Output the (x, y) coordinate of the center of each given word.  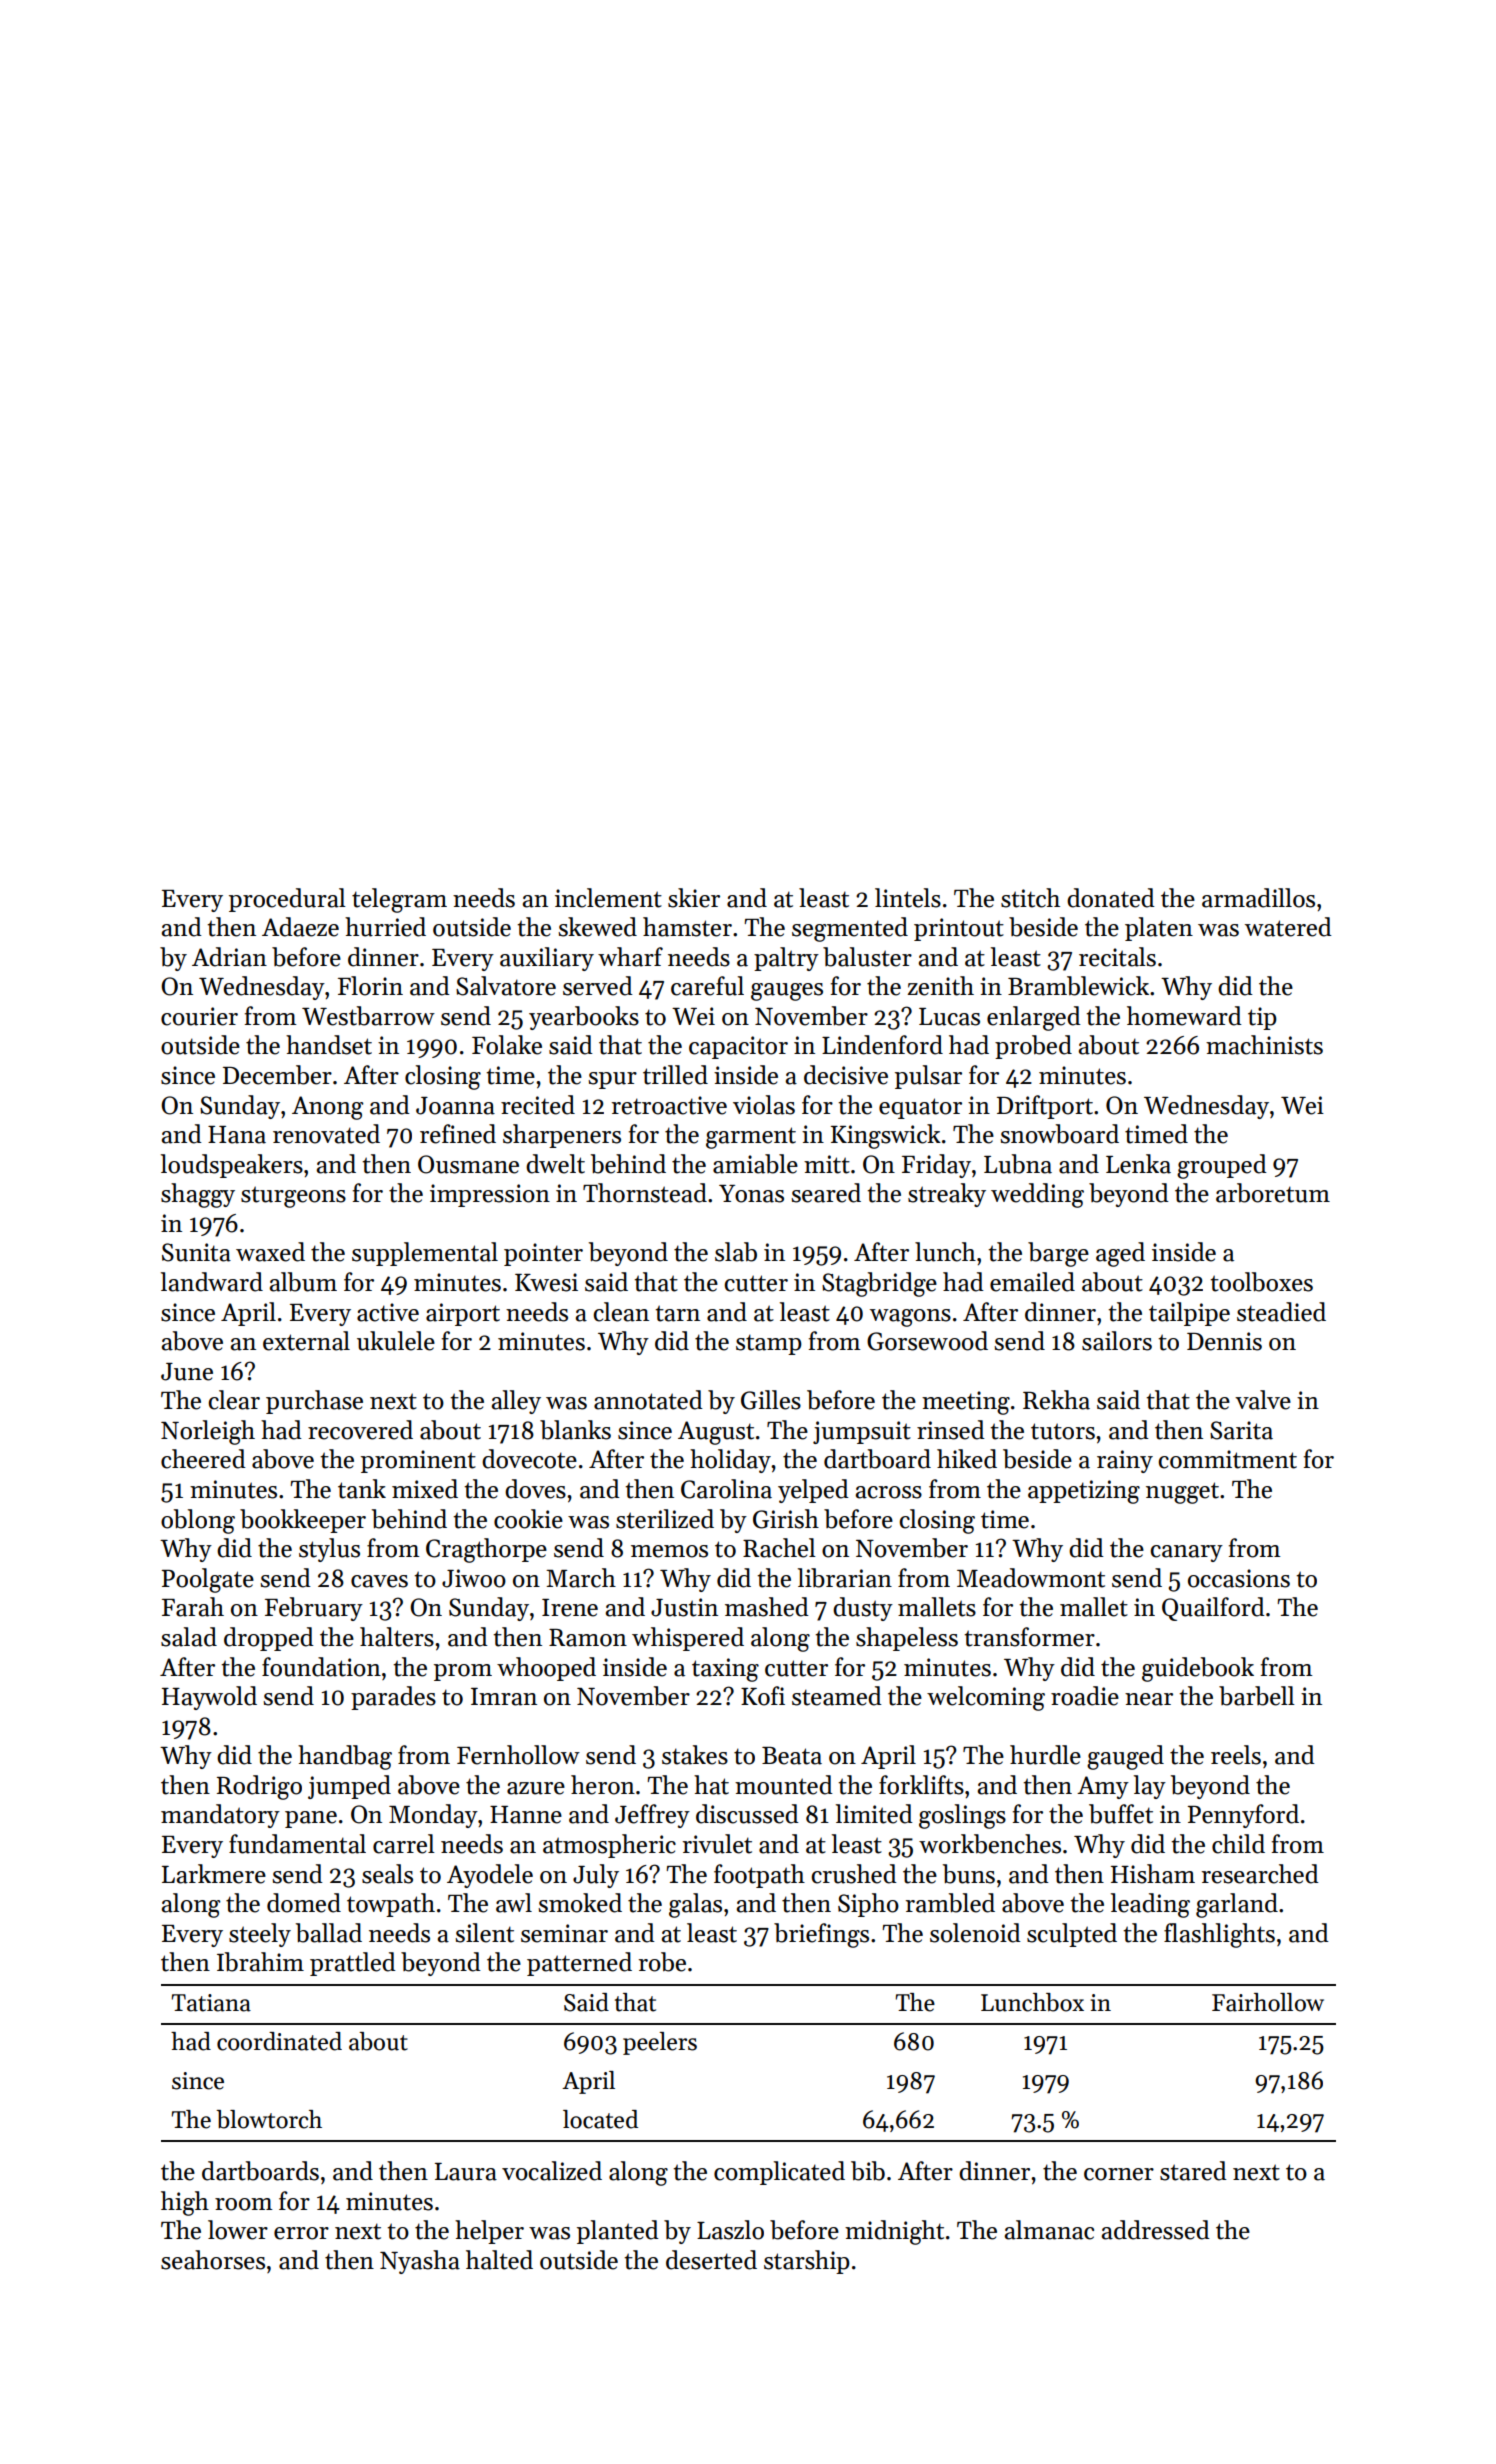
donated (1111, 898)
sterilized (665, 1519)
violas (764, 1105)
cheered (203, 1459)
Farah (193, 1607)
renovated (326, 1134)
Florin (370, 986)
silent (484, 1933)
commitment (1228, 1459)
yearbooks (584, 1018)
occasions (1239, 1578)
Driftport (1045, 1107)
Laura (466, 2172)
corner (1119, 2174)
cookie (528, 1519)
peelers (660, 2043)
